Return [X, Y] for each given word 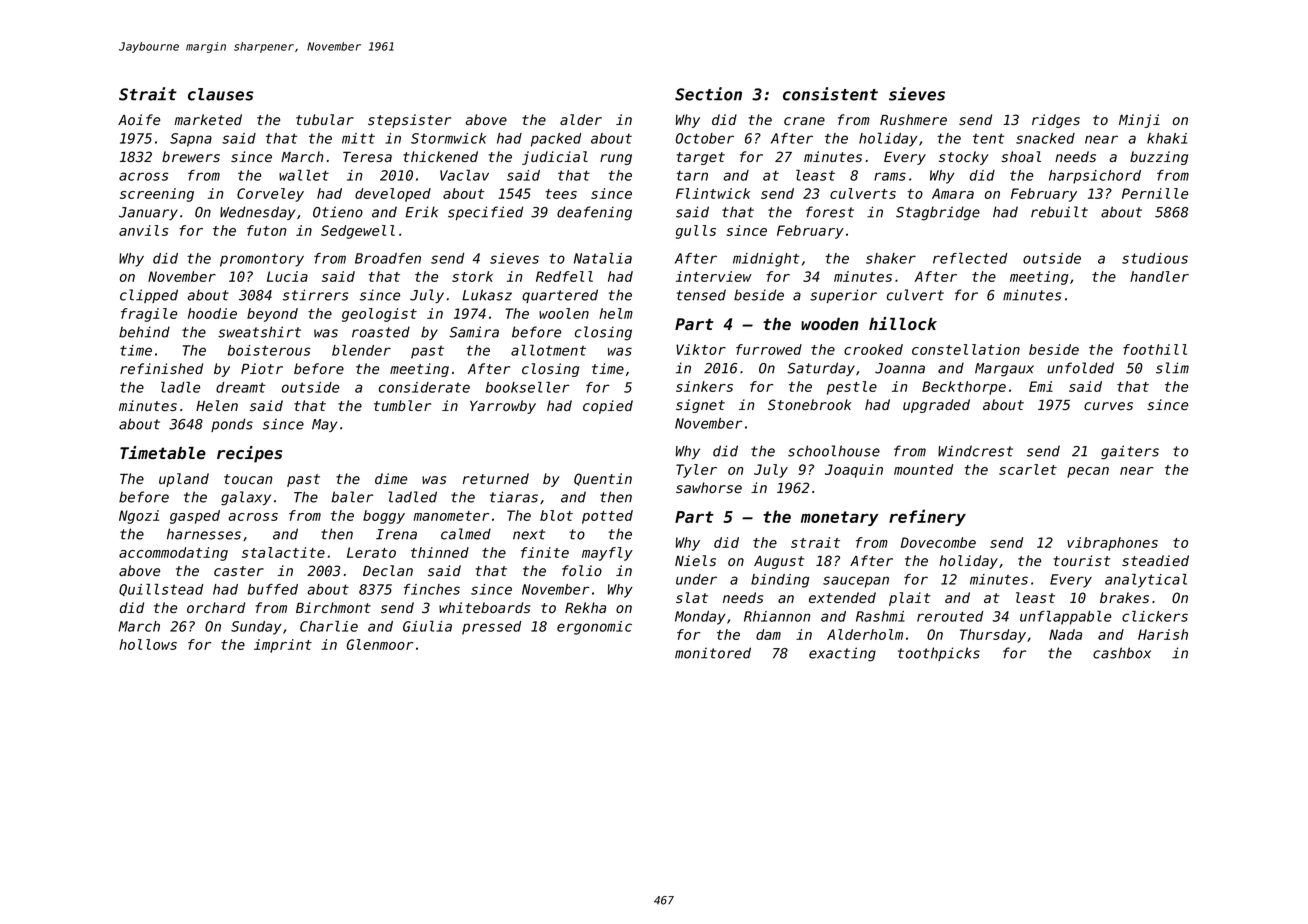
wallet [304, 175]
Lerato [371, 552]
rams [890, 176]
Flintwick [713, 193]
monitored [713, 653]
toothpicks [939, 654]
